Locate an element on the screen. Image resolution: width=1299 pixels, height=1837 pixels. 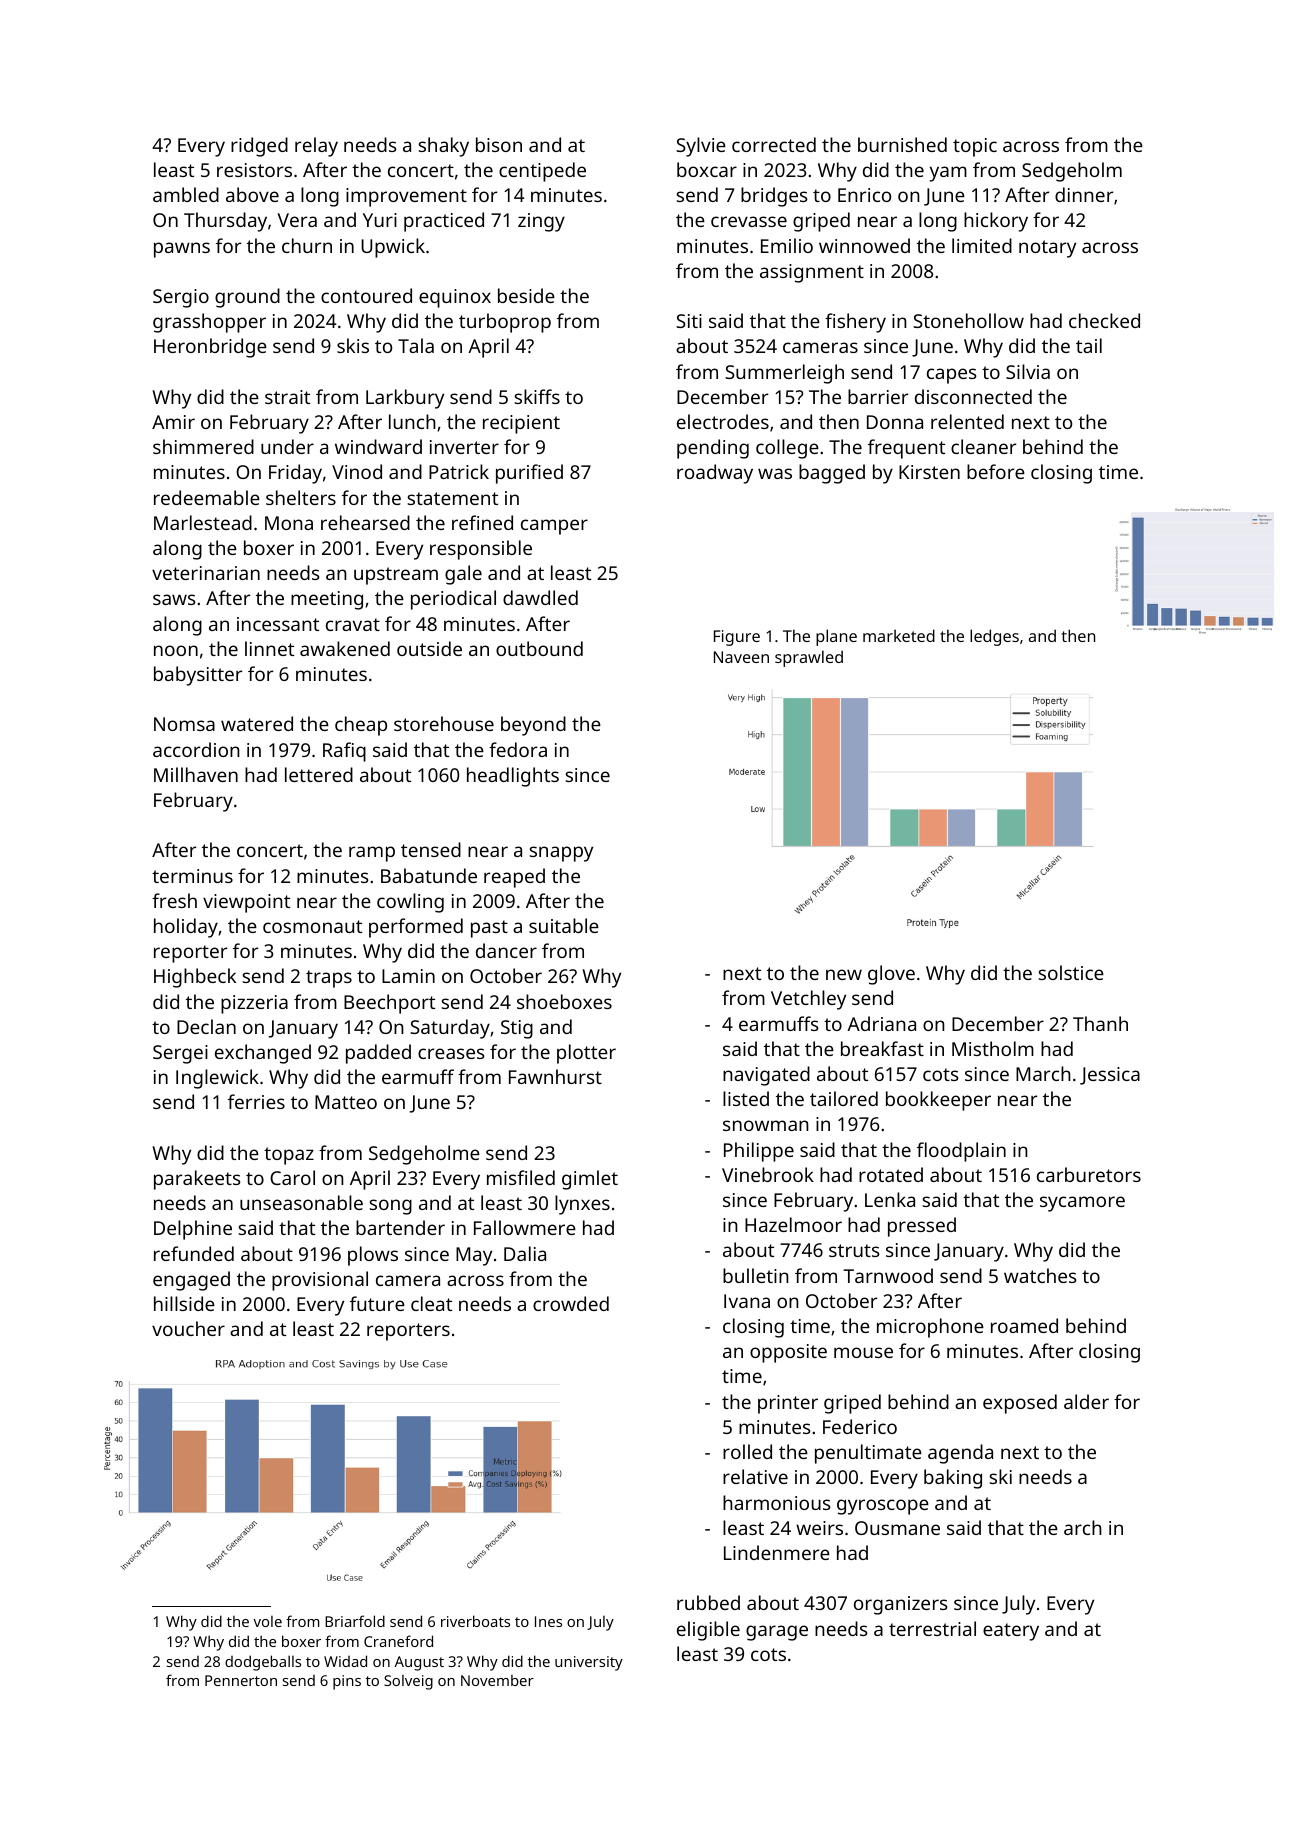
Sylvie is located at coordinates (701, 147).
